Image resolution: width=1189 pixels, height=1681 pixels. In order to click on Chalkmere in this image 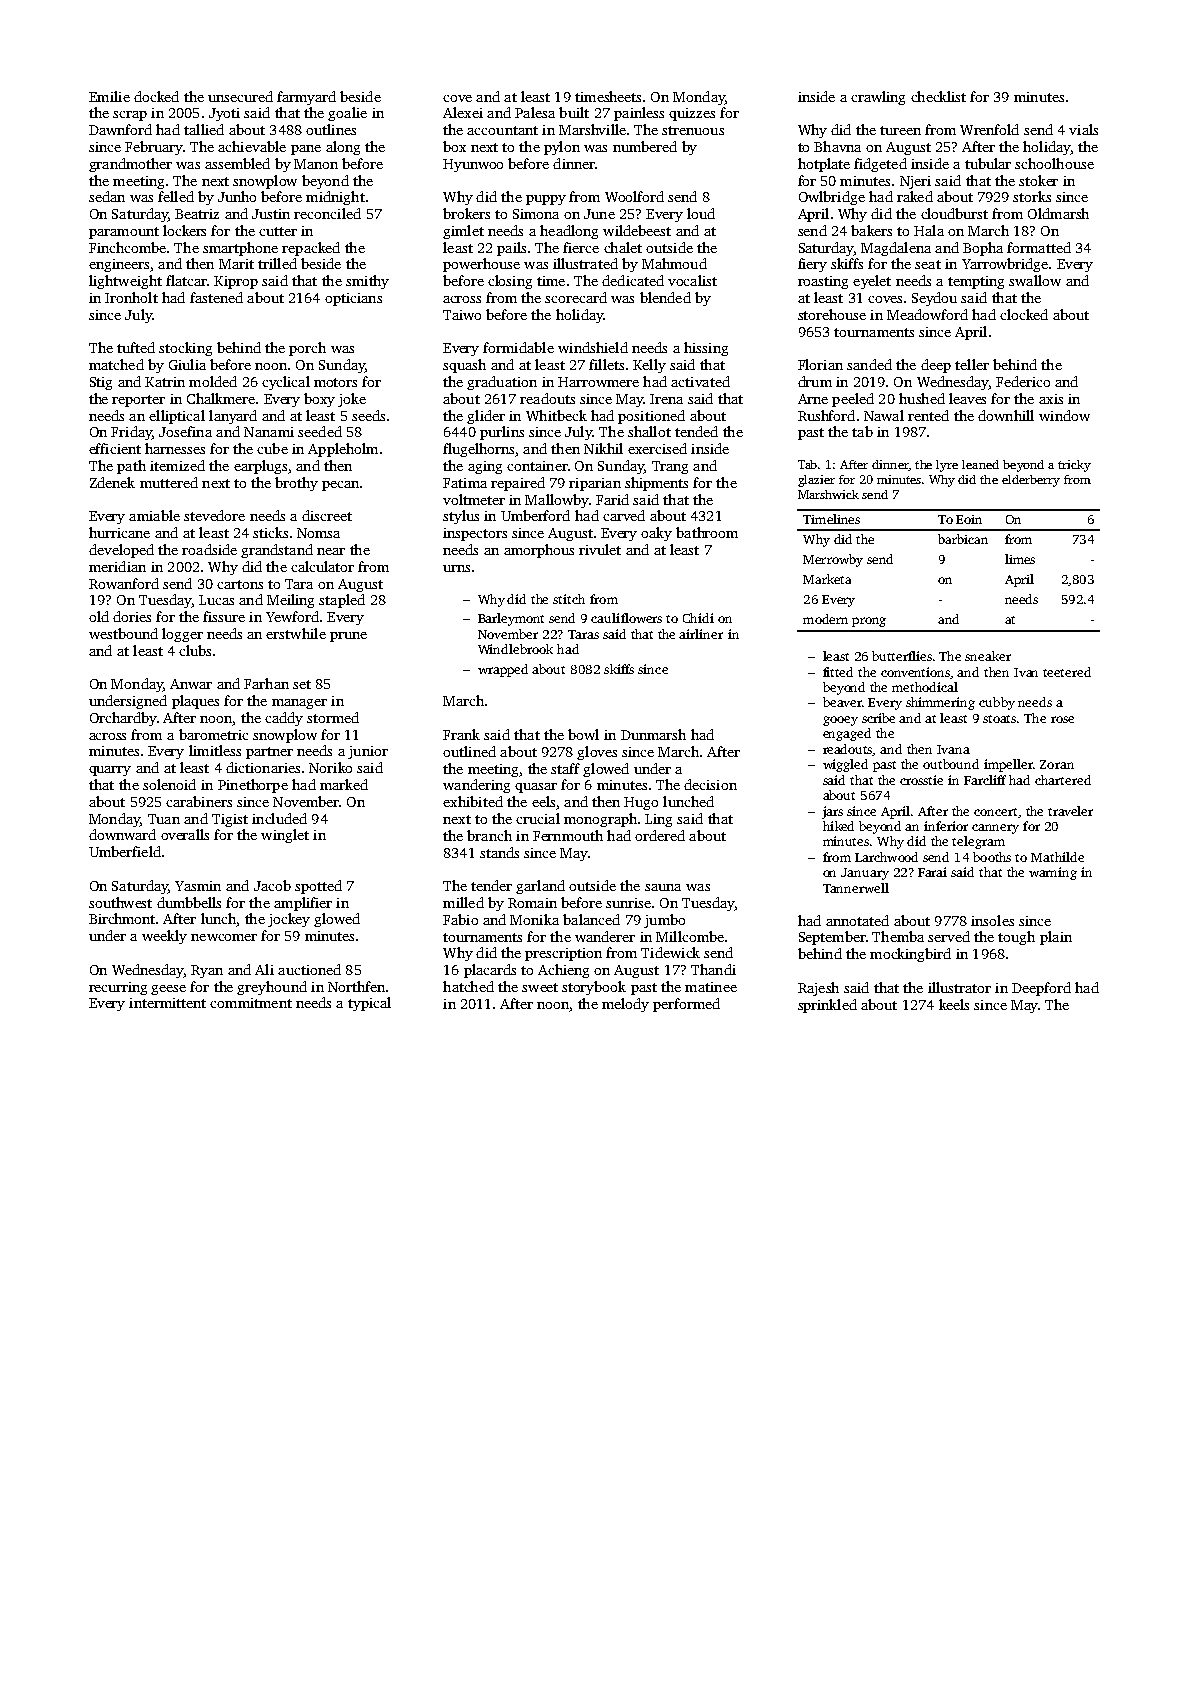, I will do `click(221, 398)`.
